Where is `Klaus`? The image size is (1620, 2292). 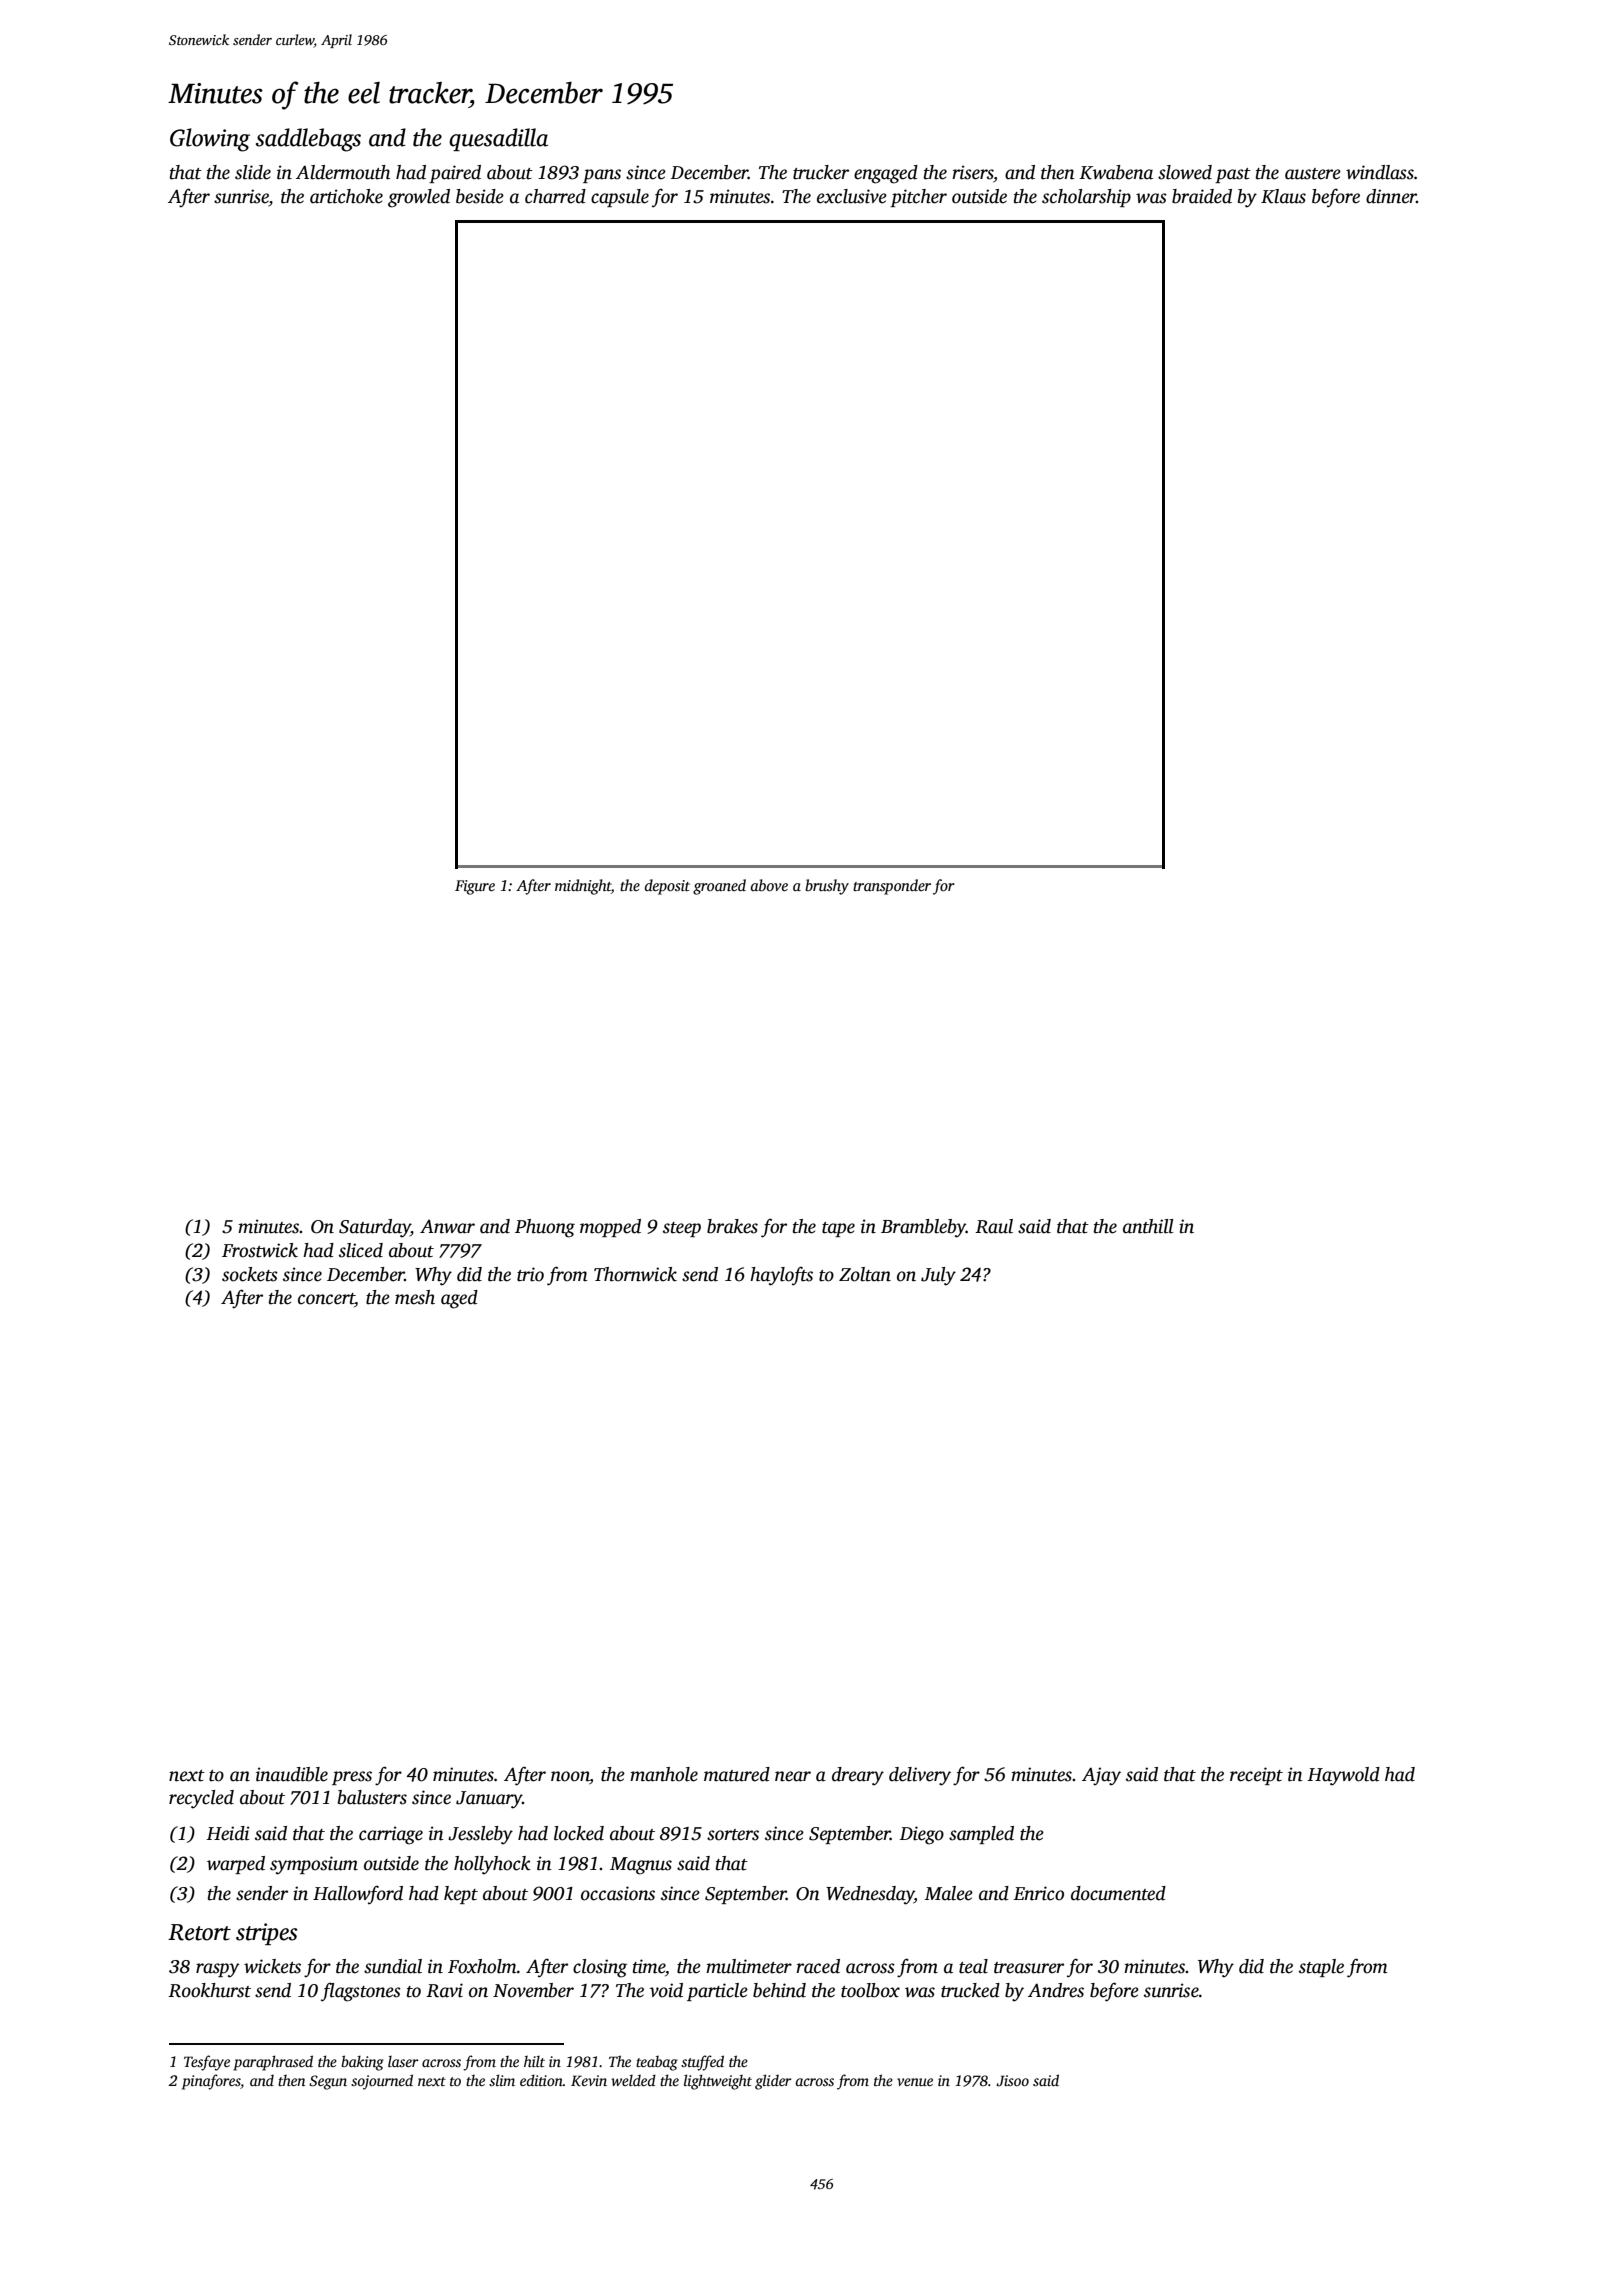
Klaus is located at coordinates (1283, 196).
